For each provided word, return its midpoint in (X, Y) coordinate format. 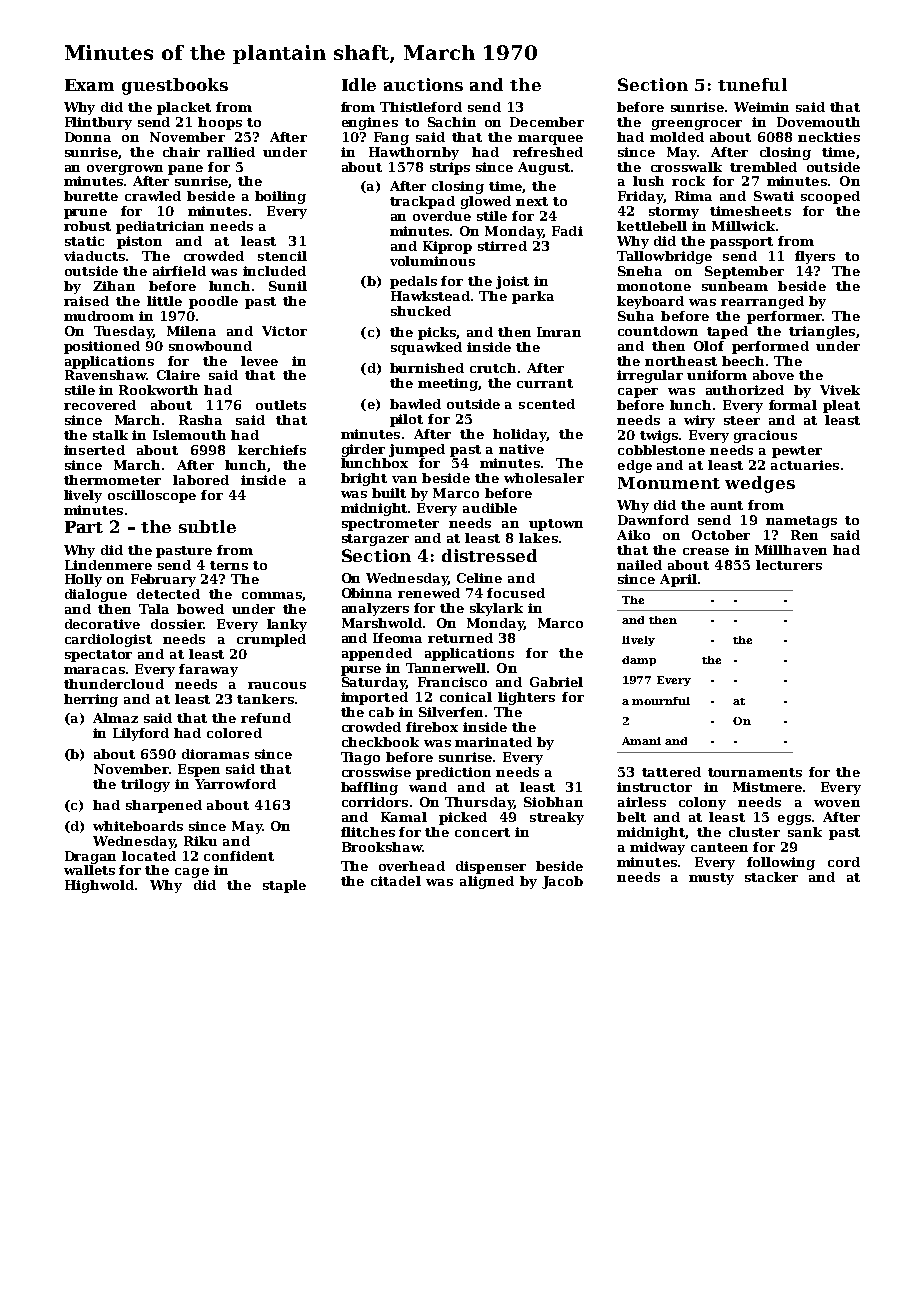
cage (192, 873)
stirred (502, 246)
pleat (841, 406)
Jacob (562, 882)
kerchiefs (272, 450)
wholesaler (544, 478)
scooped (830, 197)
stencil (282, 256)
